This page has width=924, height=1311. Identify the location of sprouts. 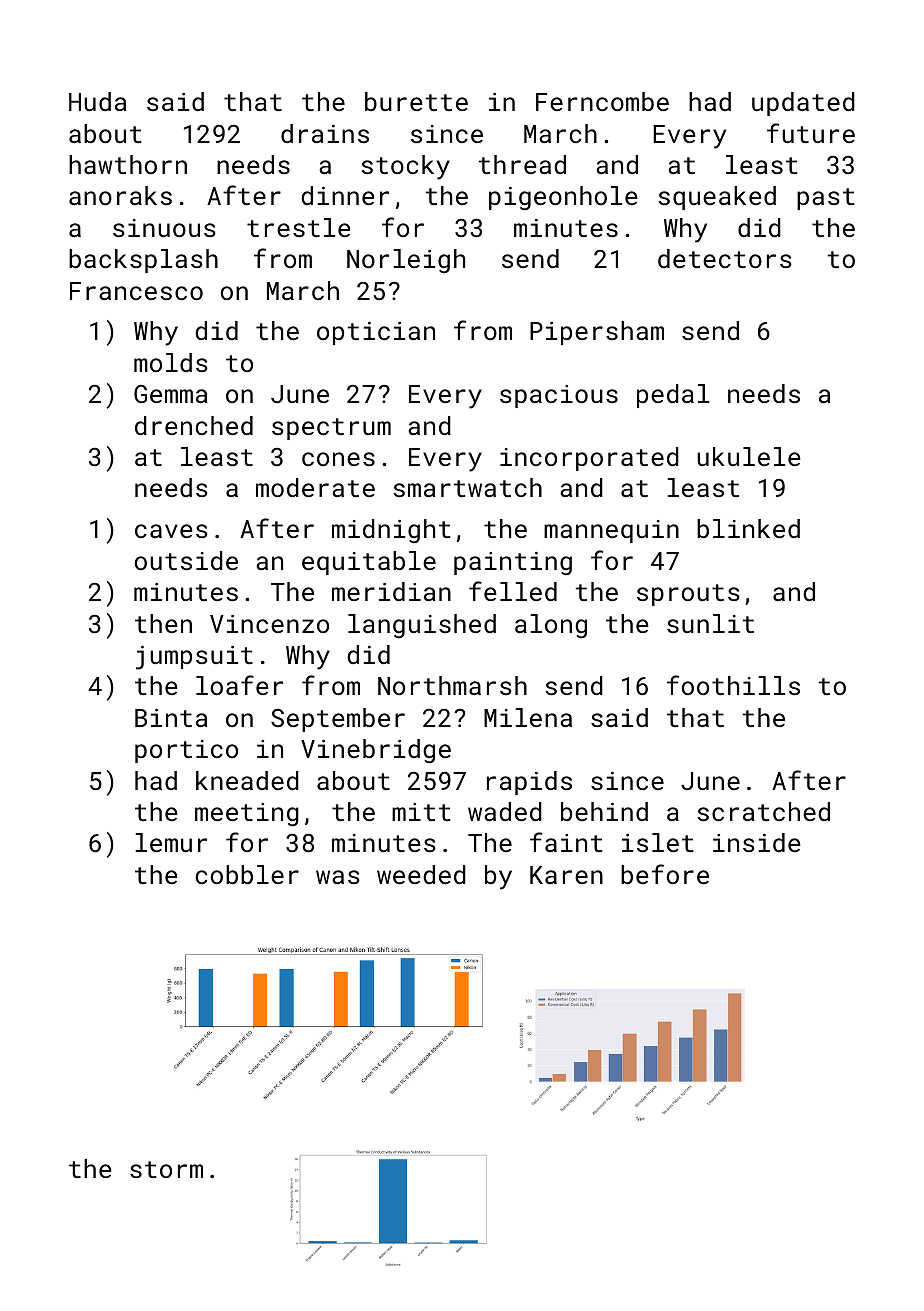
(688, 595).
